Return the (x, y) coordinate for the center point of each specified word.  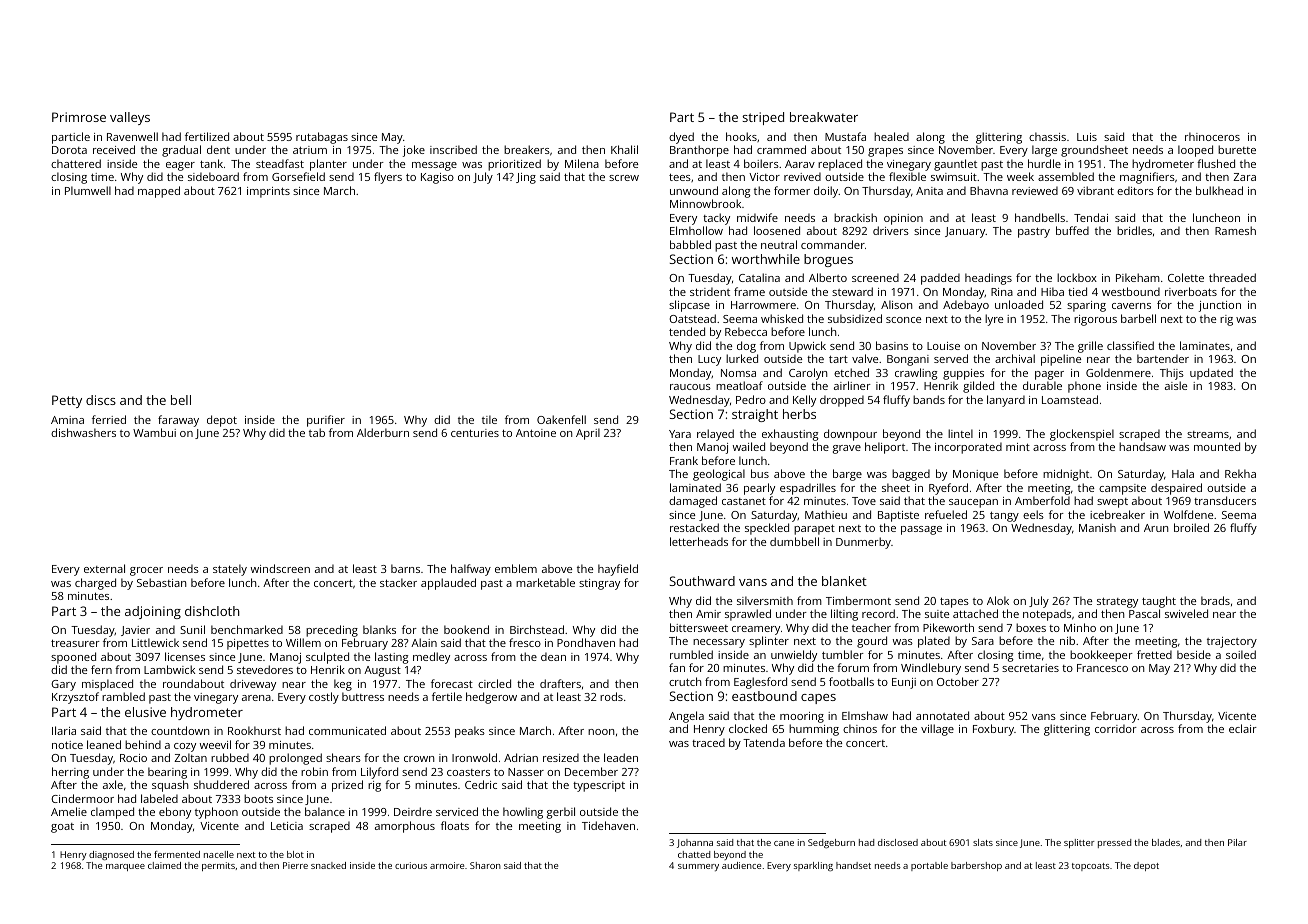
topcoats (1091, 867)
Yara (680, 434)
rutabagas (322, 138)
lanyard (1006, 401)
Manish (1097, 527)
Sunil (192, 629)
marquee (125, 867)
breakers (527, 149)
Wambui (154, 432)
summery (698, 867)
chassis (1047, 136)
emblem (516, 568)
